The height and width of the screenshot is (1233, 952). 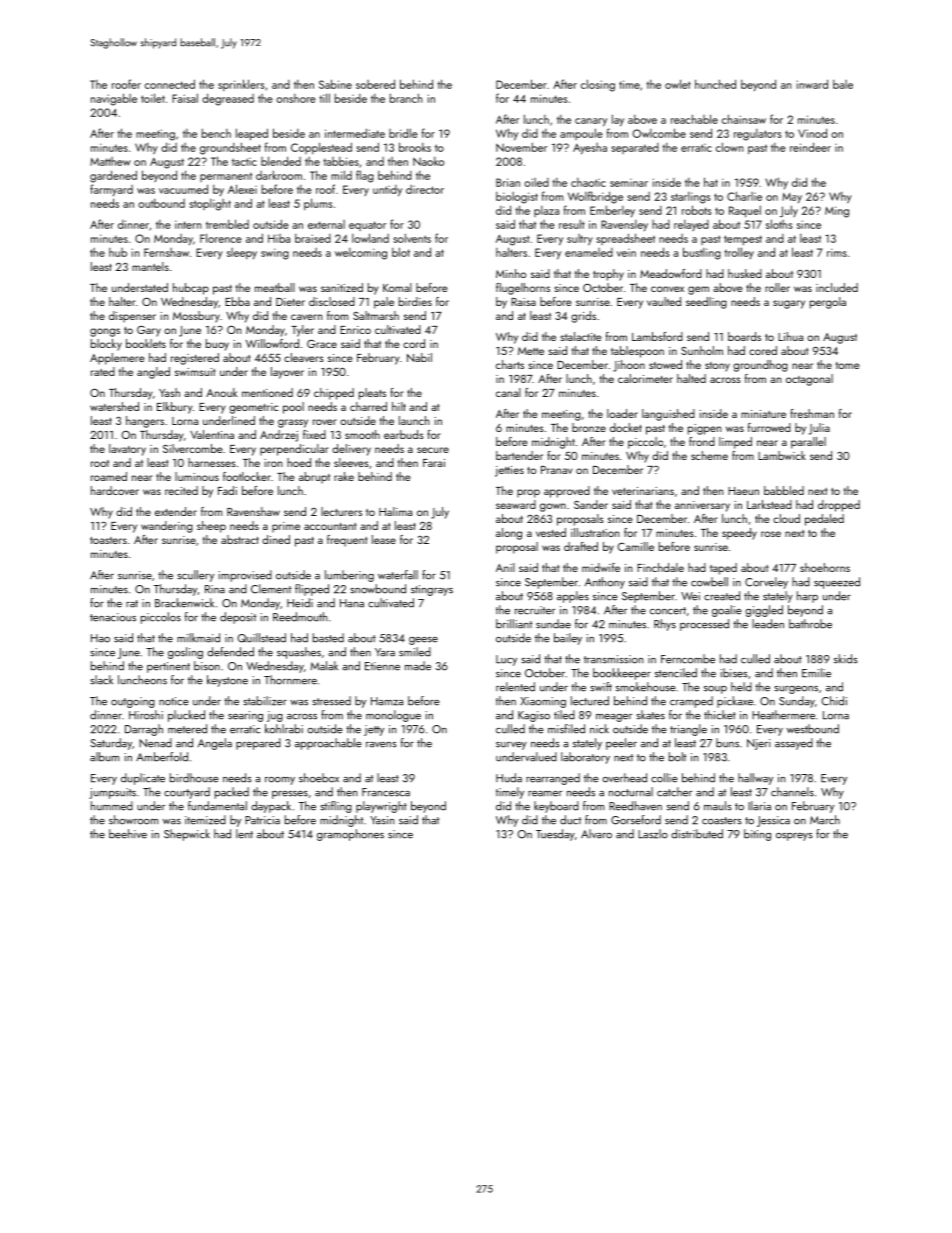 I want to click on speedy, so click(x=739, y=534).
